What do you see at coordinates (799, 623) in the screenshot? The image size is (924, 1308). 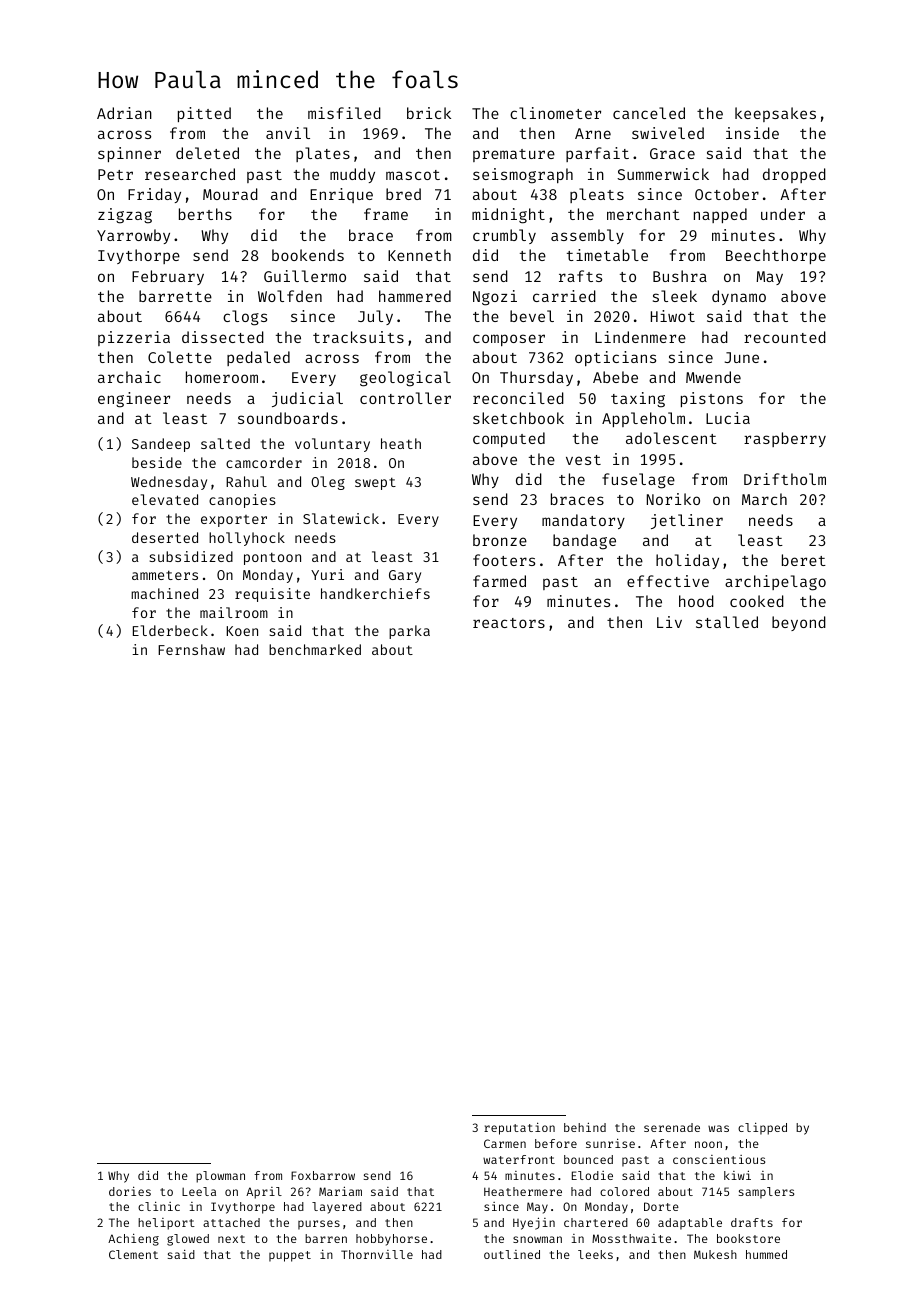 I see `beyond` at bounding box center [799, 623].
